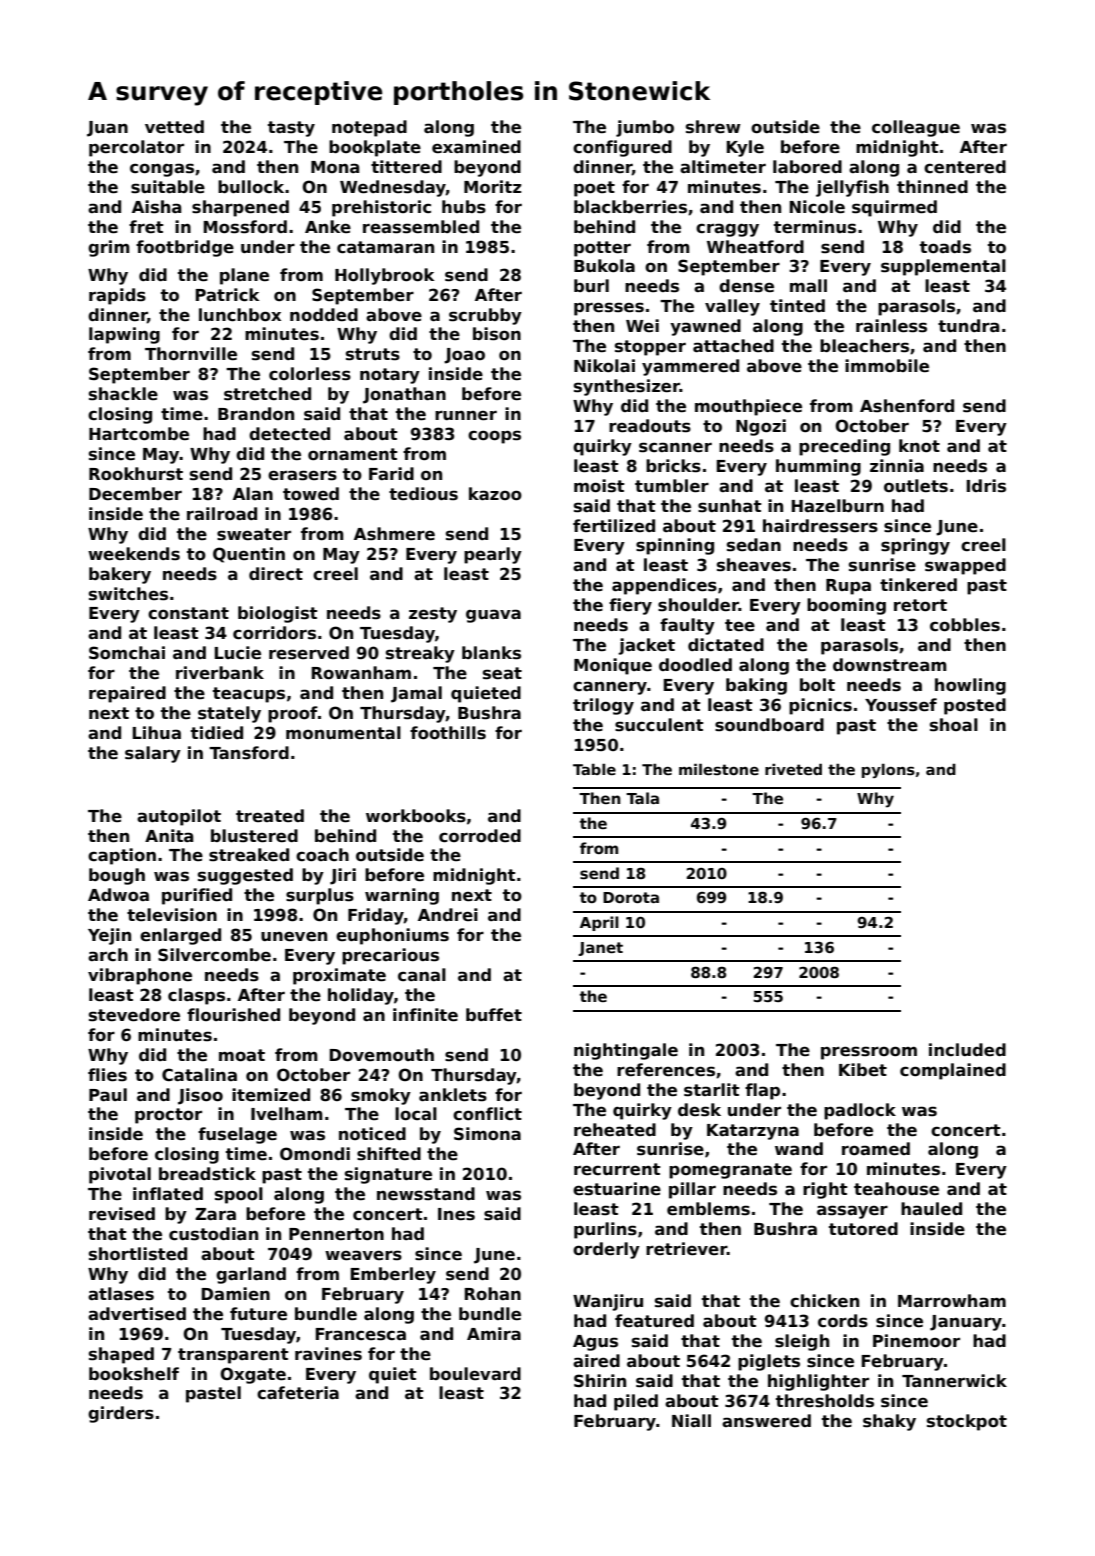  Describe the element at coordinates (645, 128) in the image. I see `jumbo` at that location.
